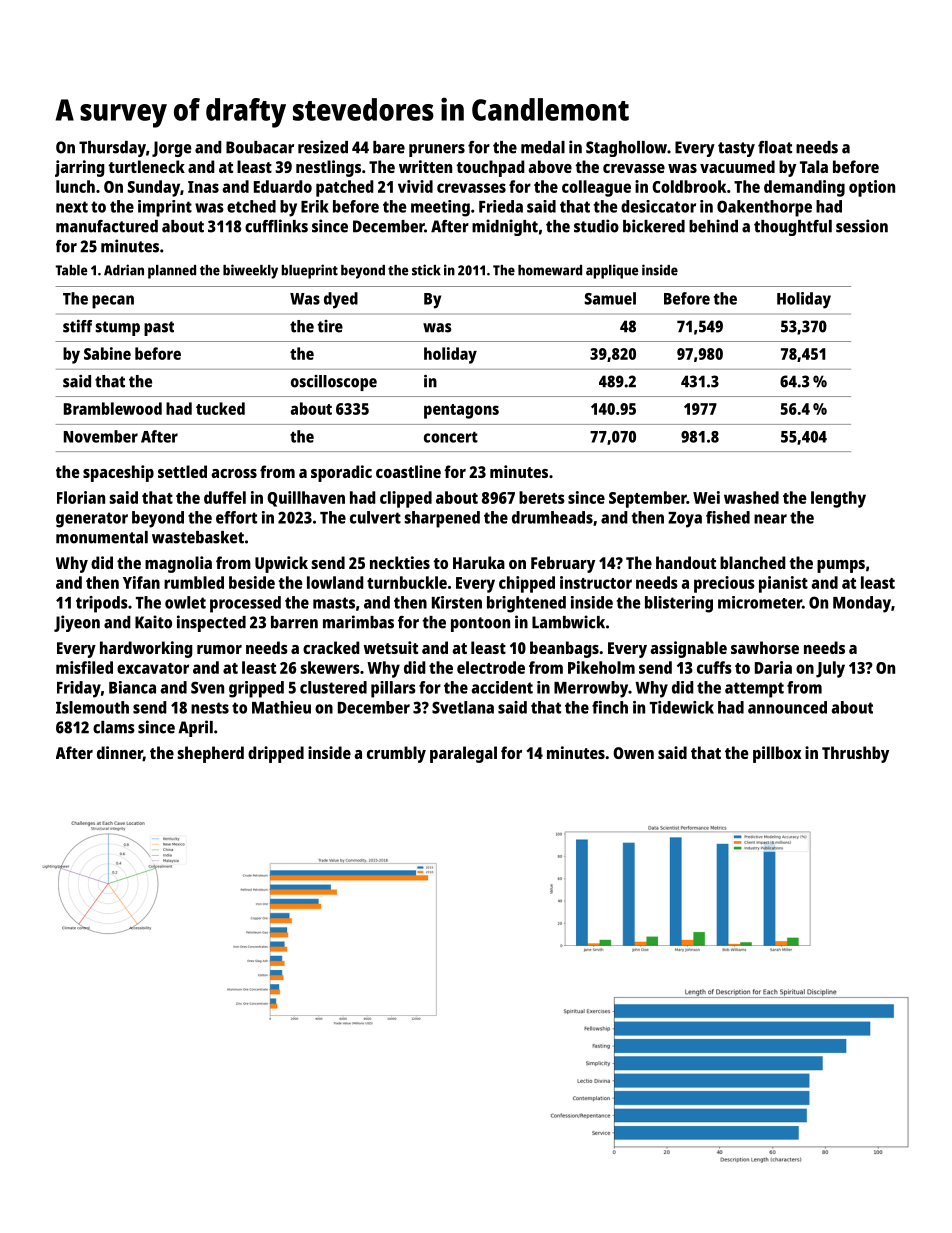 The height and width of the screenshot is (1233, 952). I want to click on skewers, so click(330, 667).
